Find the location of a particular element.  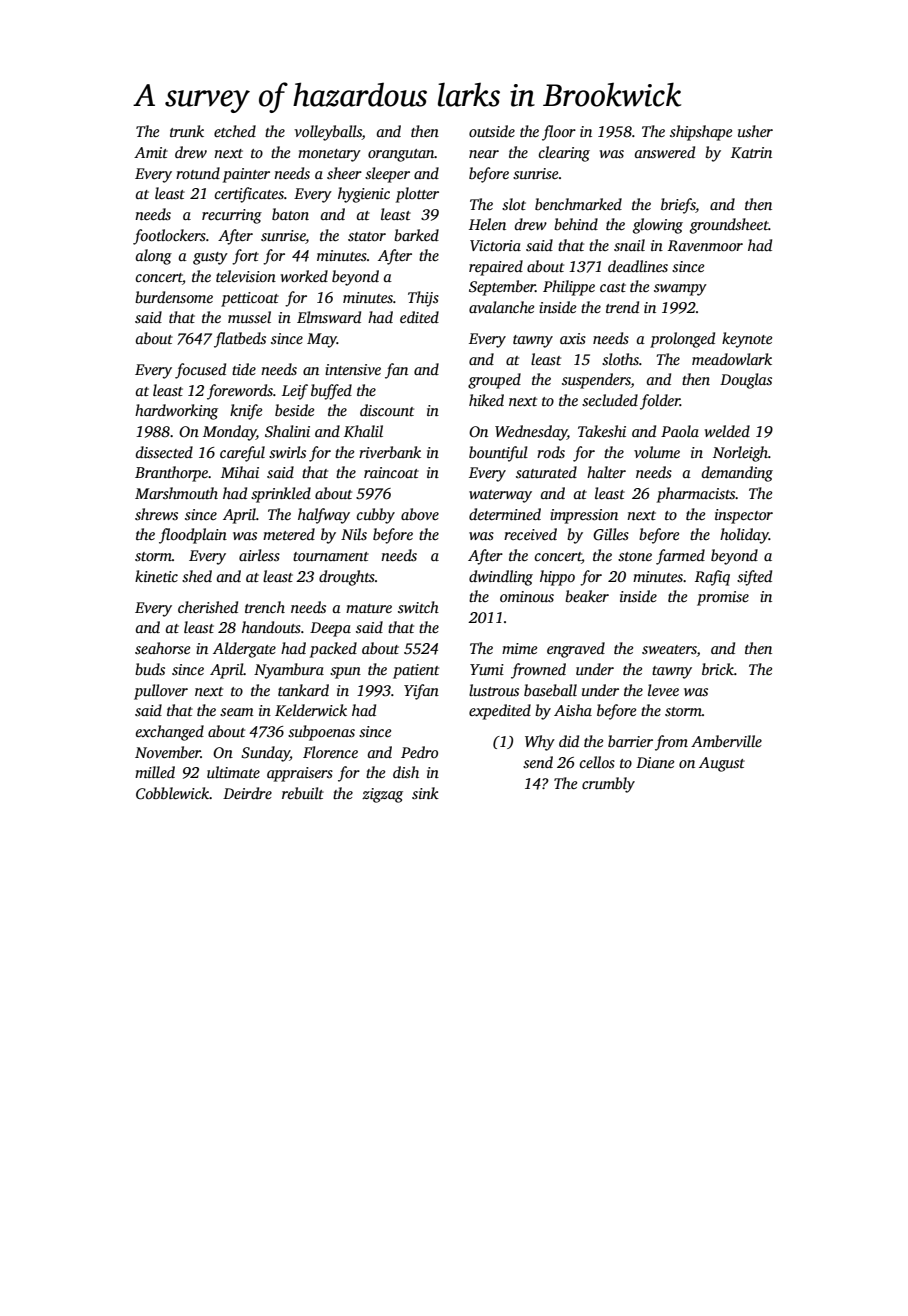

avalanche is located at coordinates (501, 307).
